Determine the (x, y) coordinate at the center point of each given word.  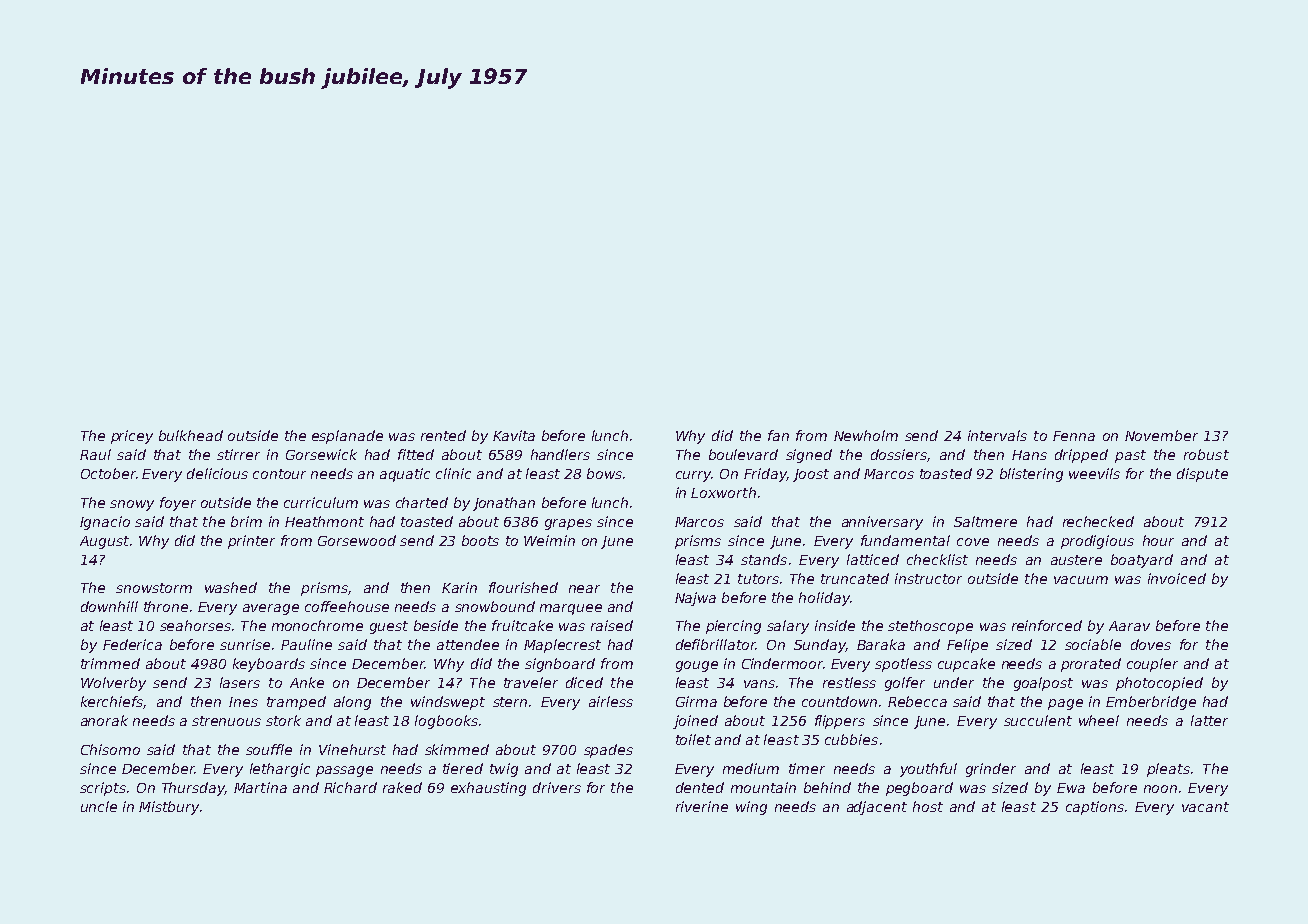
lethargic (280, 770)
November (1161, 435)
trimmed (110, 663)
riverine (702, 806)
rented (443, 435)
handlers (560, 454)
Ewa (1071, 788)
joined (695, 722)
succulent (1038, 720)
